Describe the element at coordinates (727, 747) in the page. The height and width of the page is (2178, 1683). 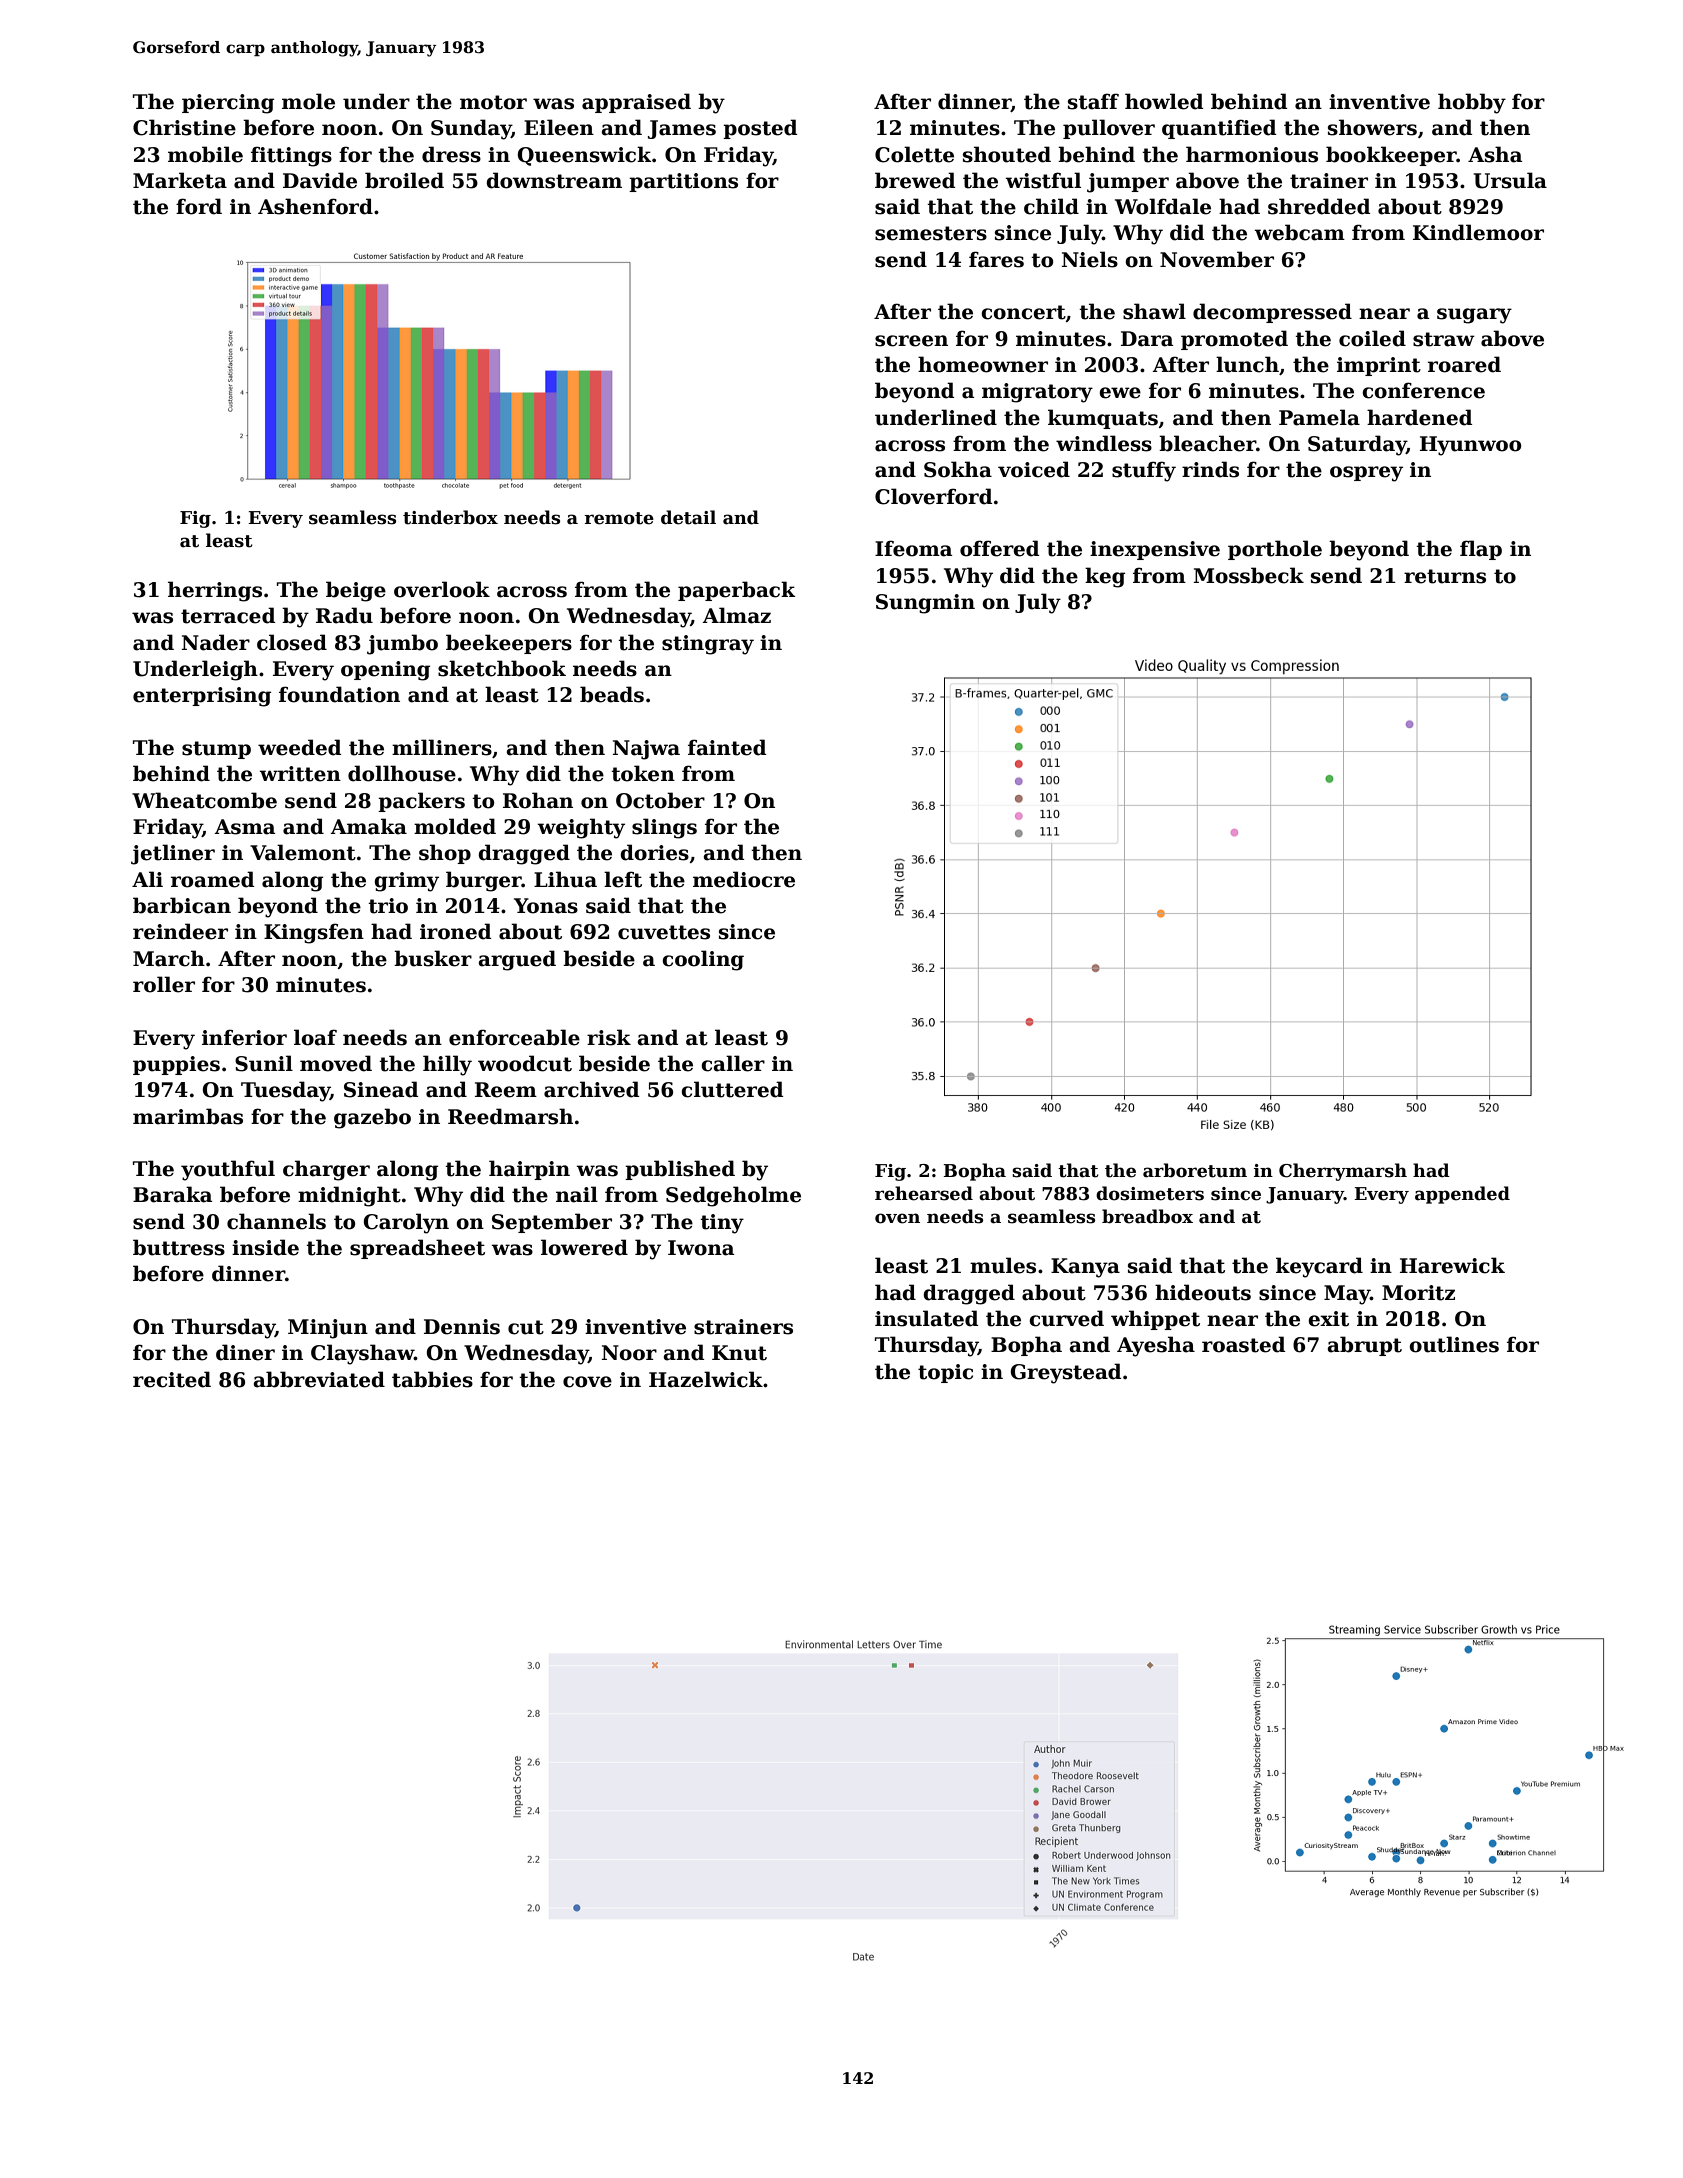
I see `fainted` at that location.
